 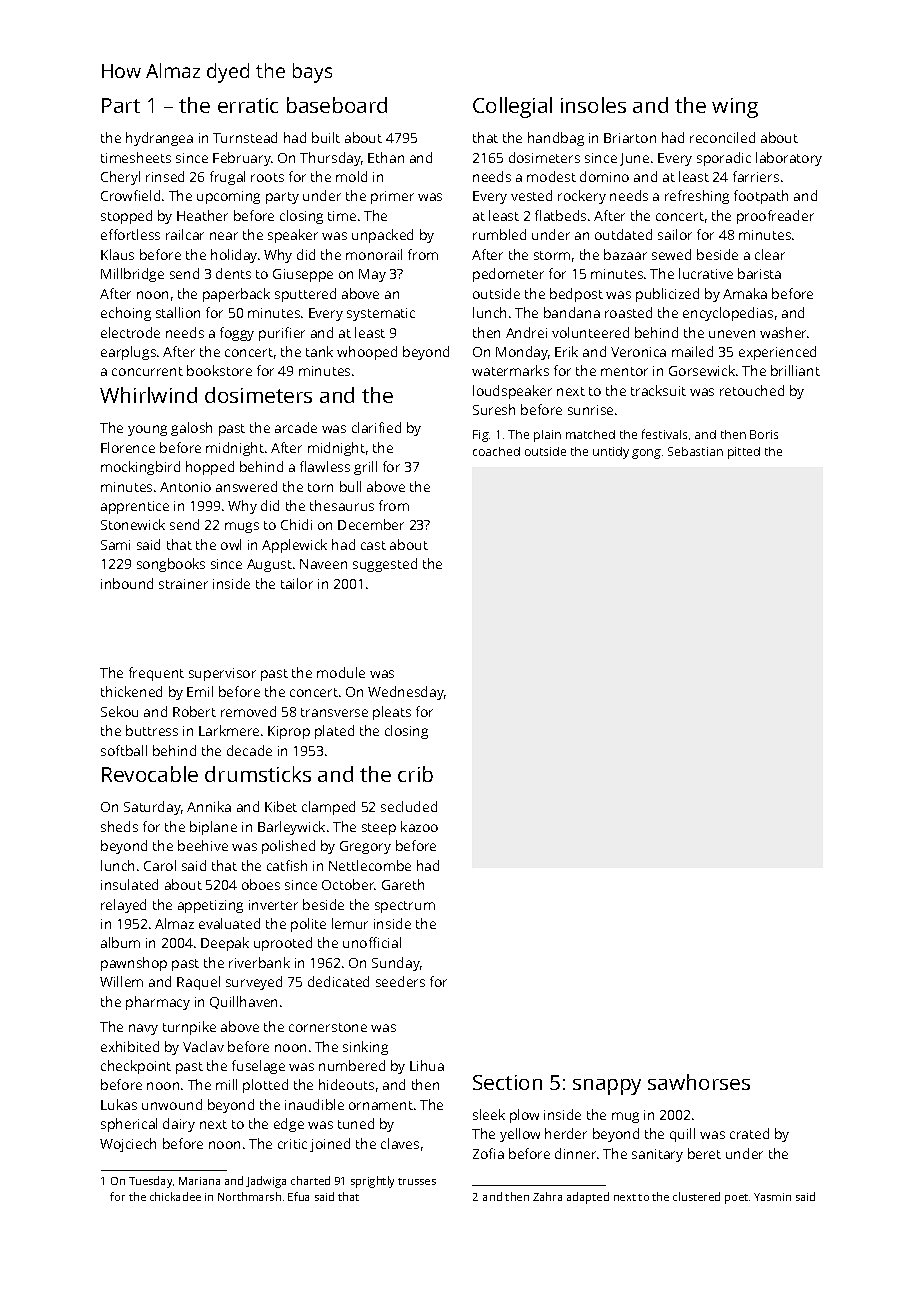 I want to click on upcoming, so click(x=228, y=197).
